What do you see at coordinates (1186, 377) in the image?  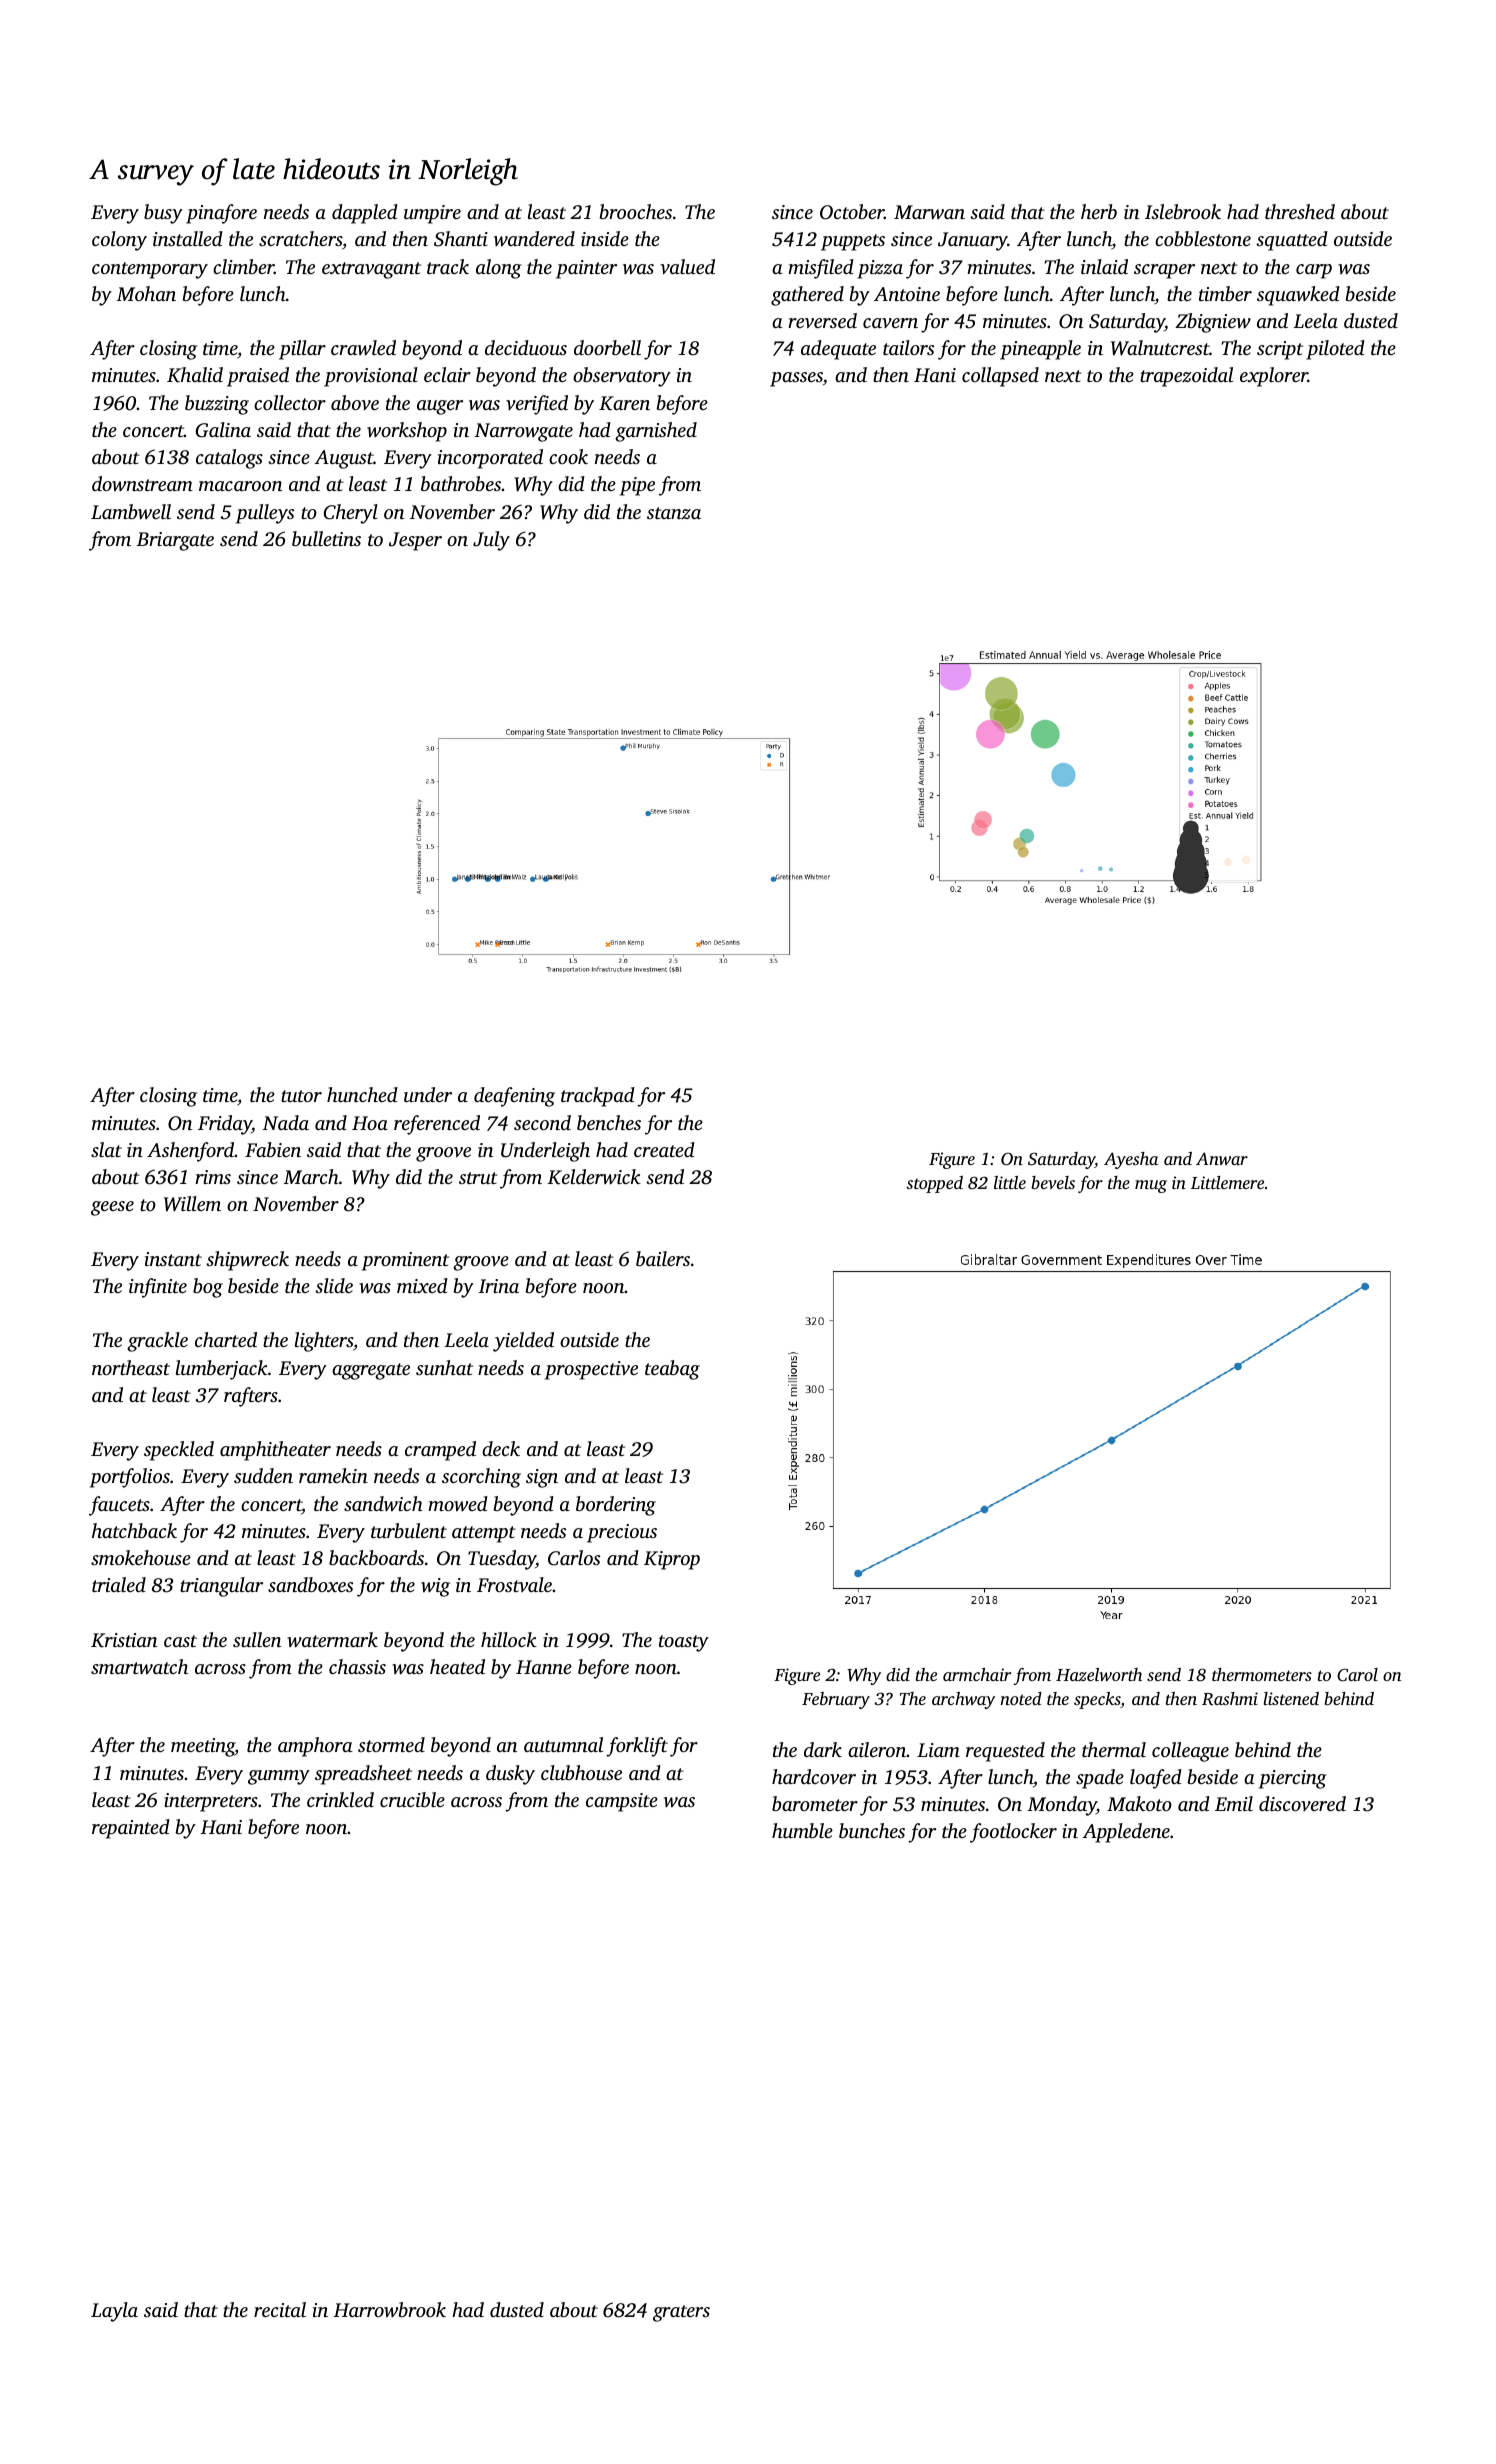 I see `trapezoidal` at bounding box center [1186, 377].
